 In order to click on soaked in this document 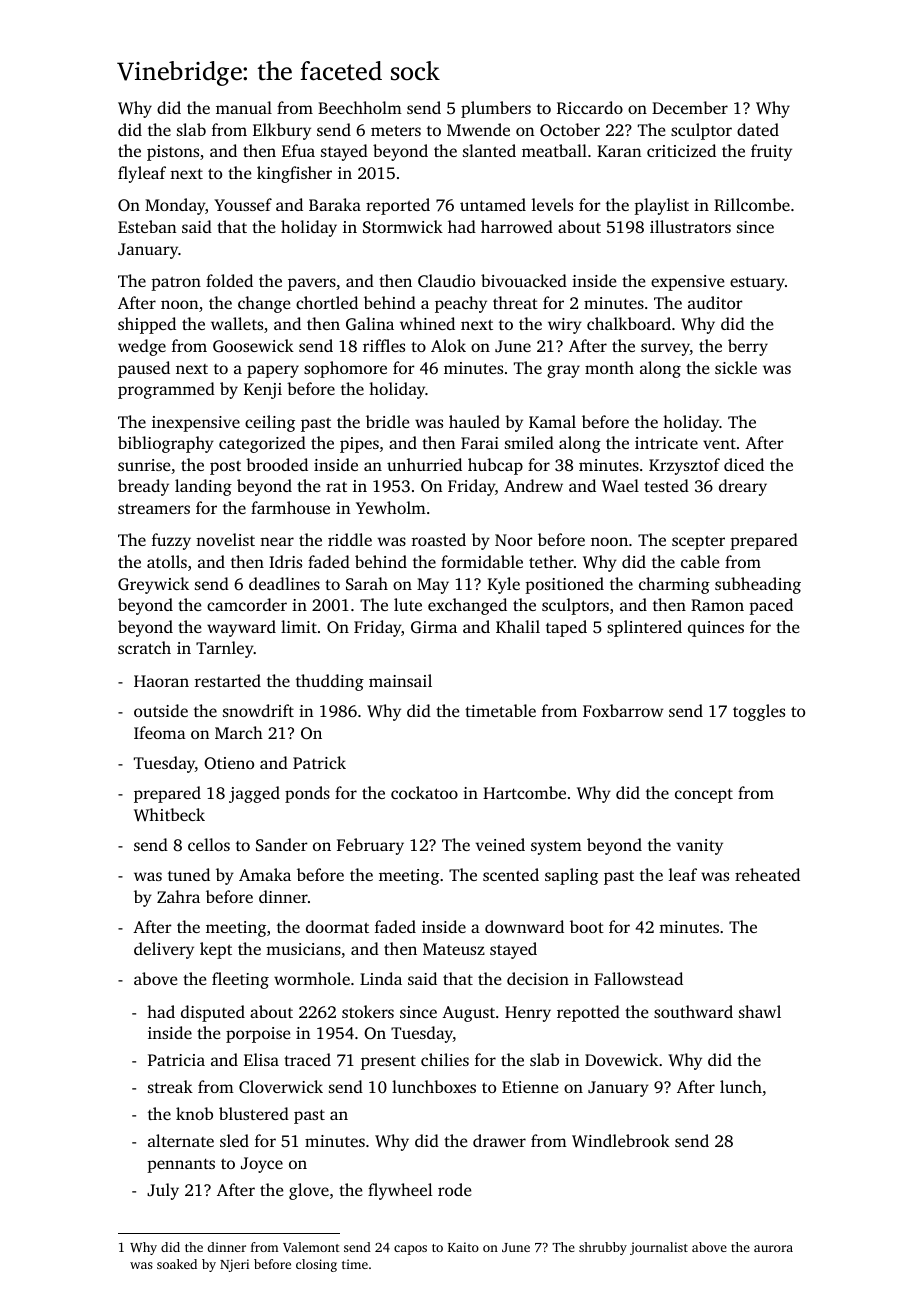, I will do `click(177, 1264)`.
